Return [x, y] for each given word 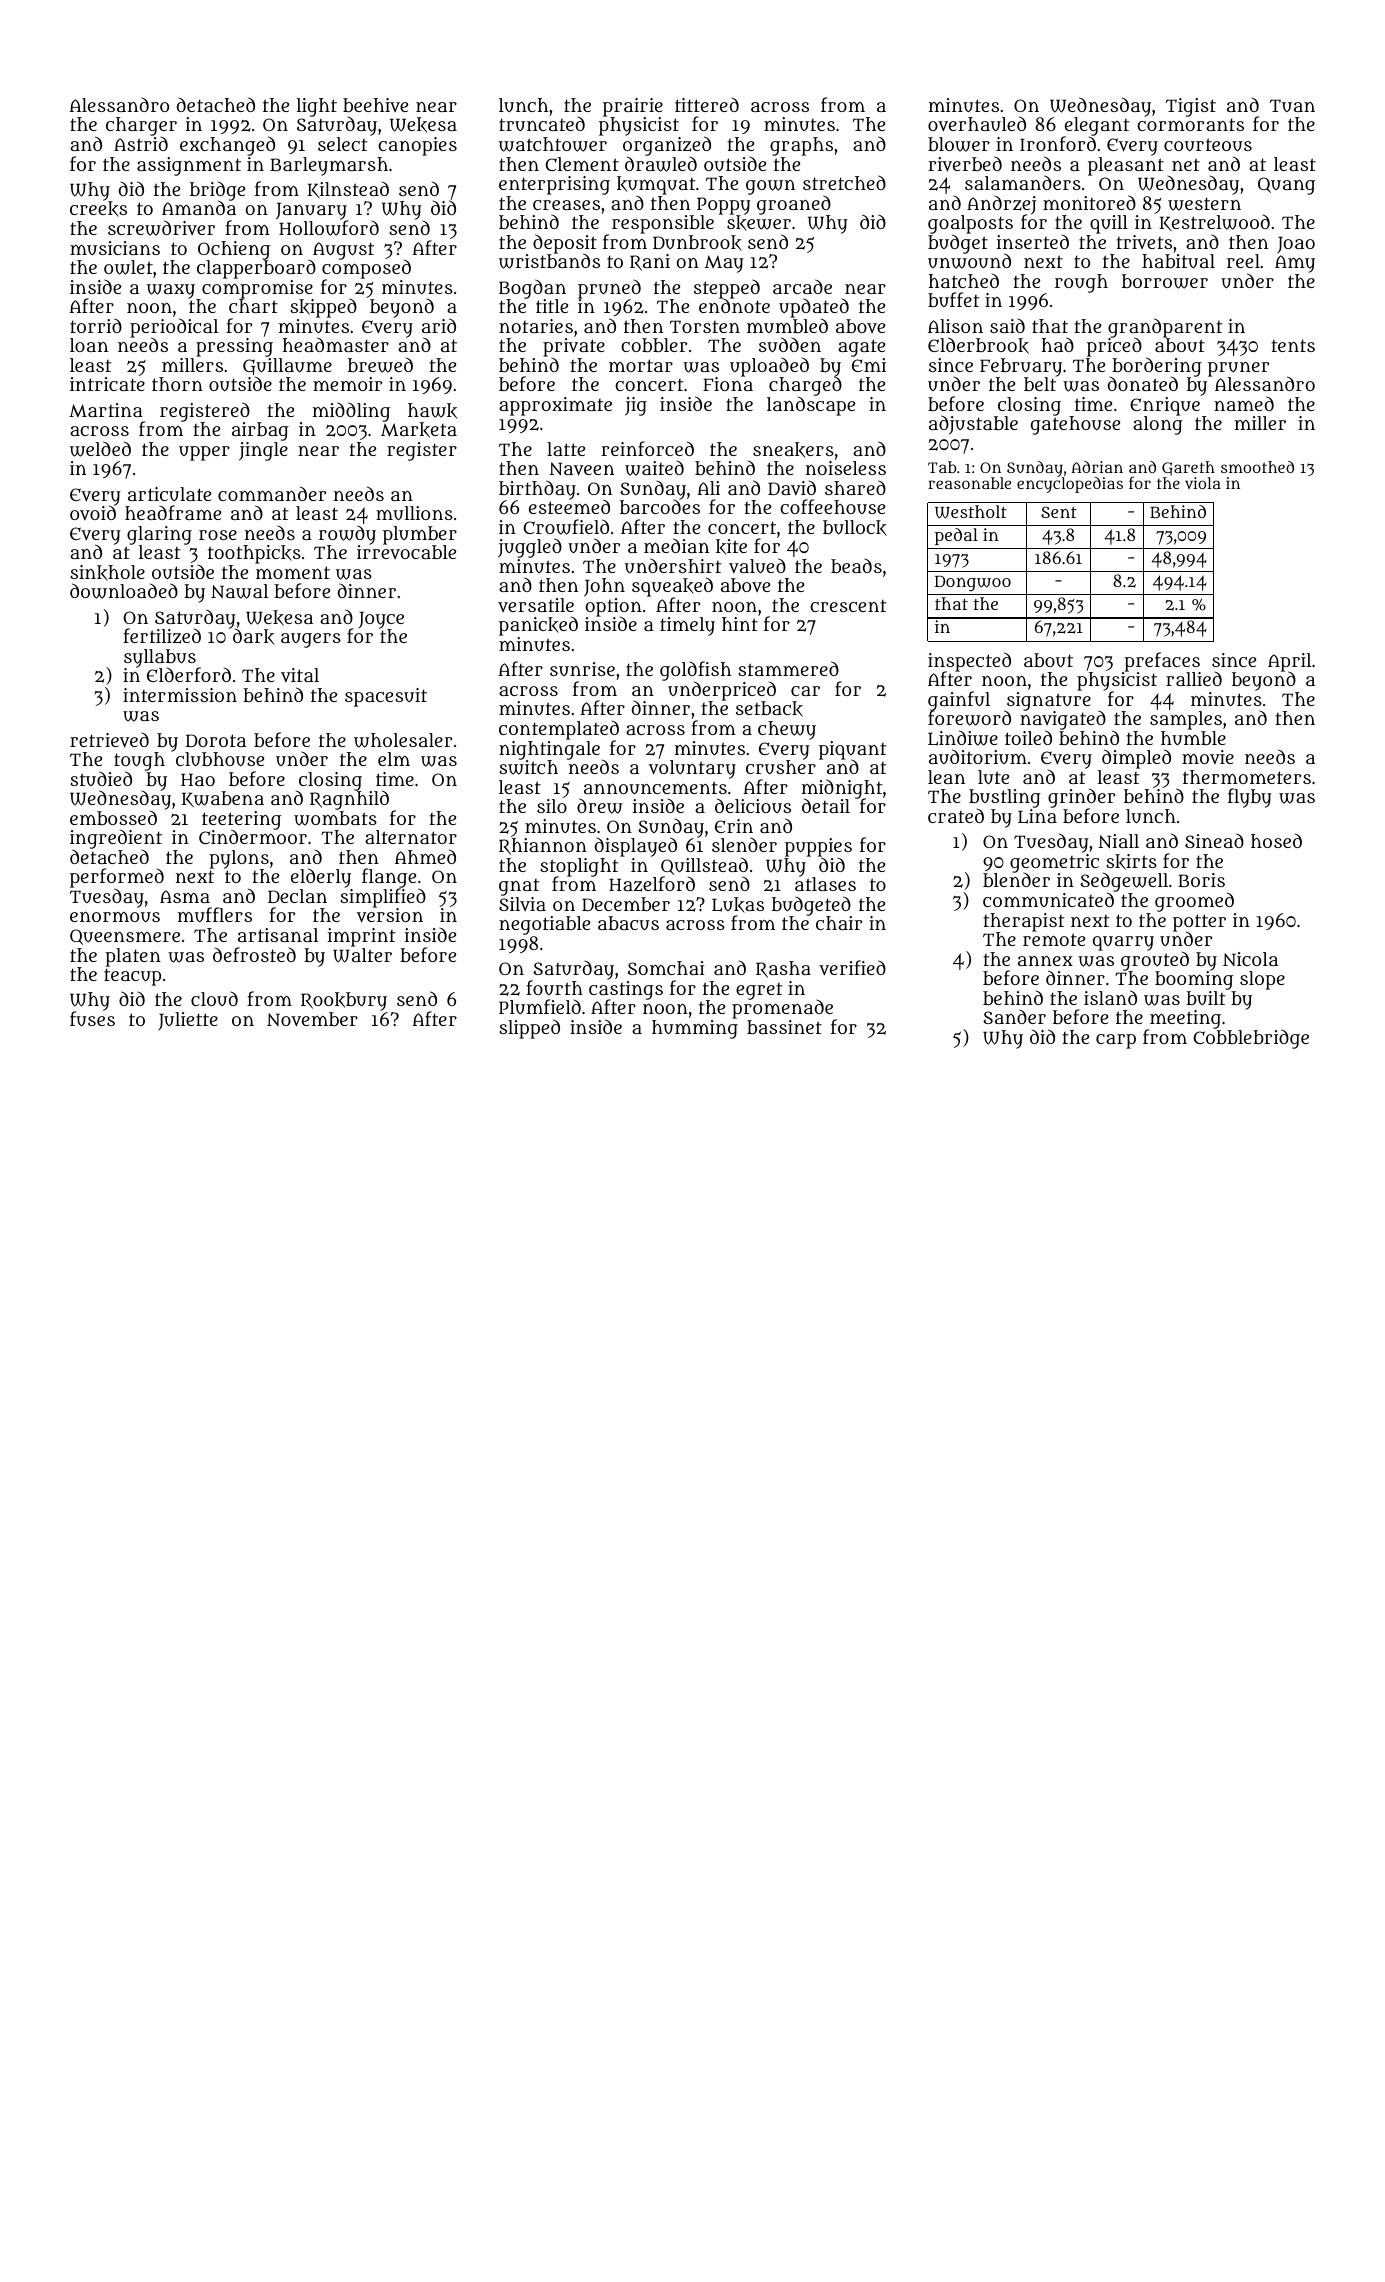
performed [117, 878]
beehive [375, 105]
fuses [92, 1019]
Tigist [1191, 107]
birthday [537, 490]
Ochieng [234, 250]
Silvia [522, 904]
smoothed [1257, 467]
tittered [707, 104]
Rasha [783, 969]
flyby [1250, 798]
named [1244, 403]
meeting [1184, 1020]
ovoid [93, 513]
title [552, 306]
